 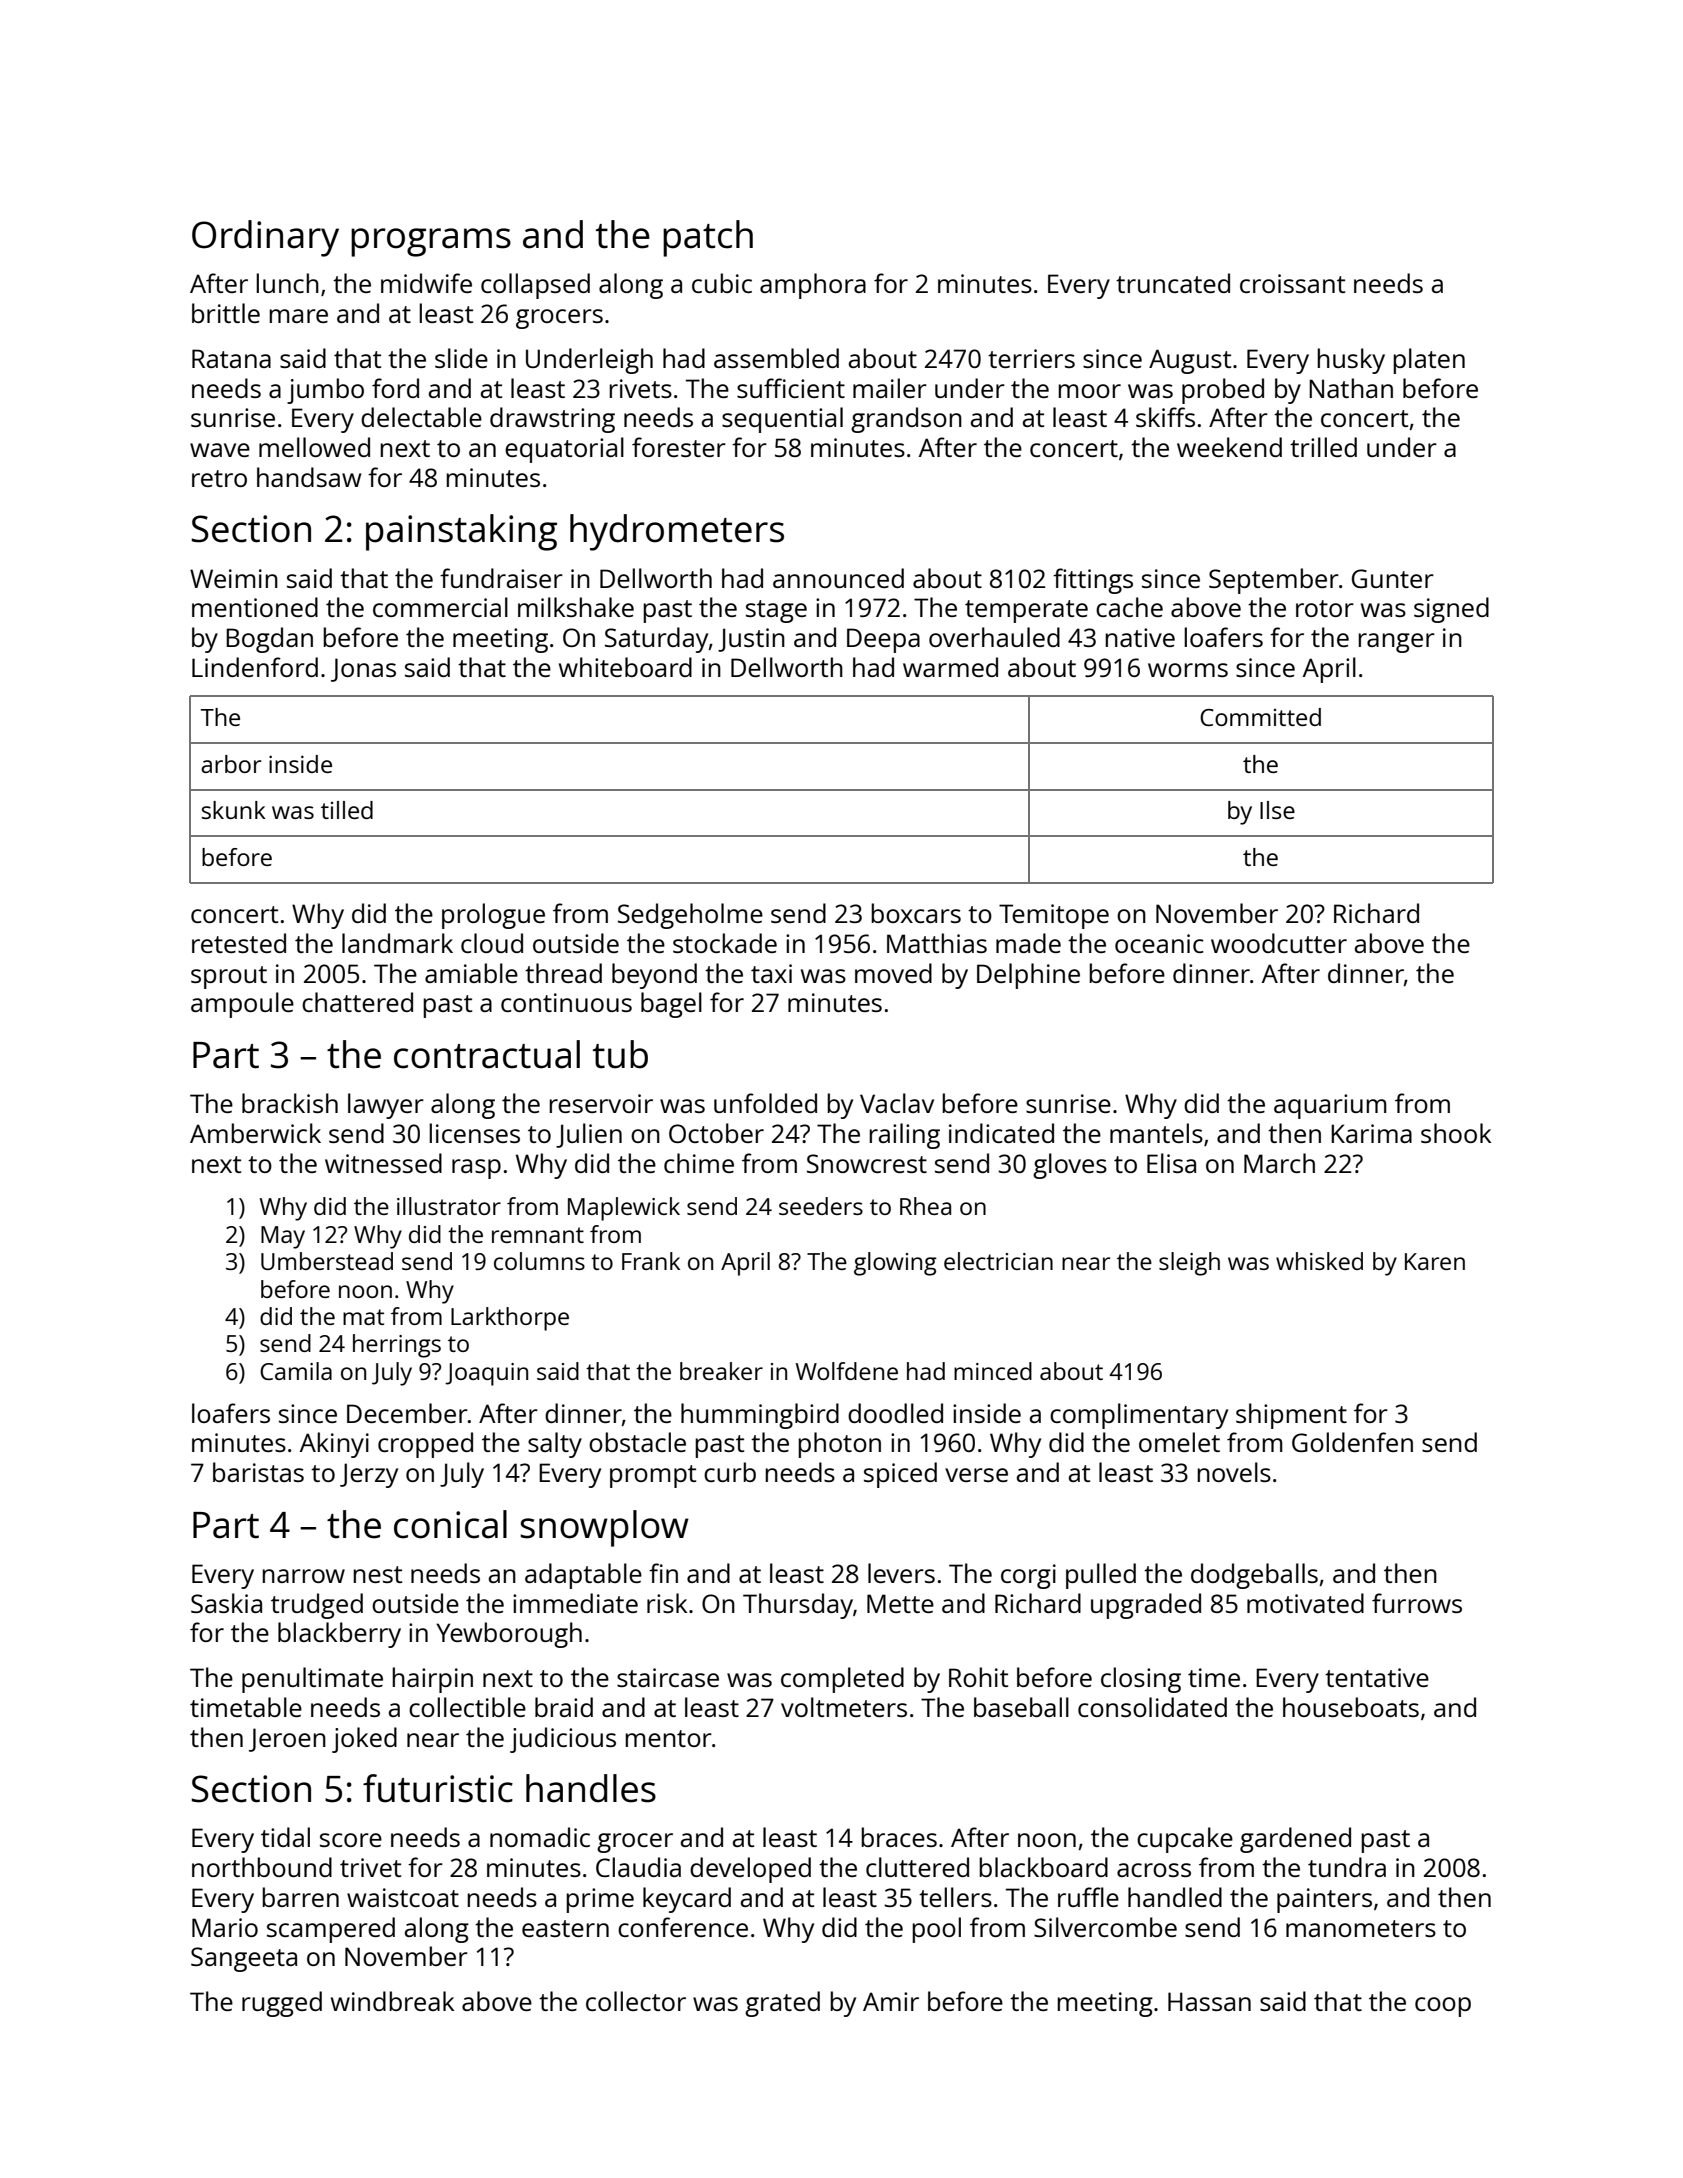 What do you see at coordinates (393, 2001) in the screenshot?
I see `windbreak` at bounding box center [393, 2001].
